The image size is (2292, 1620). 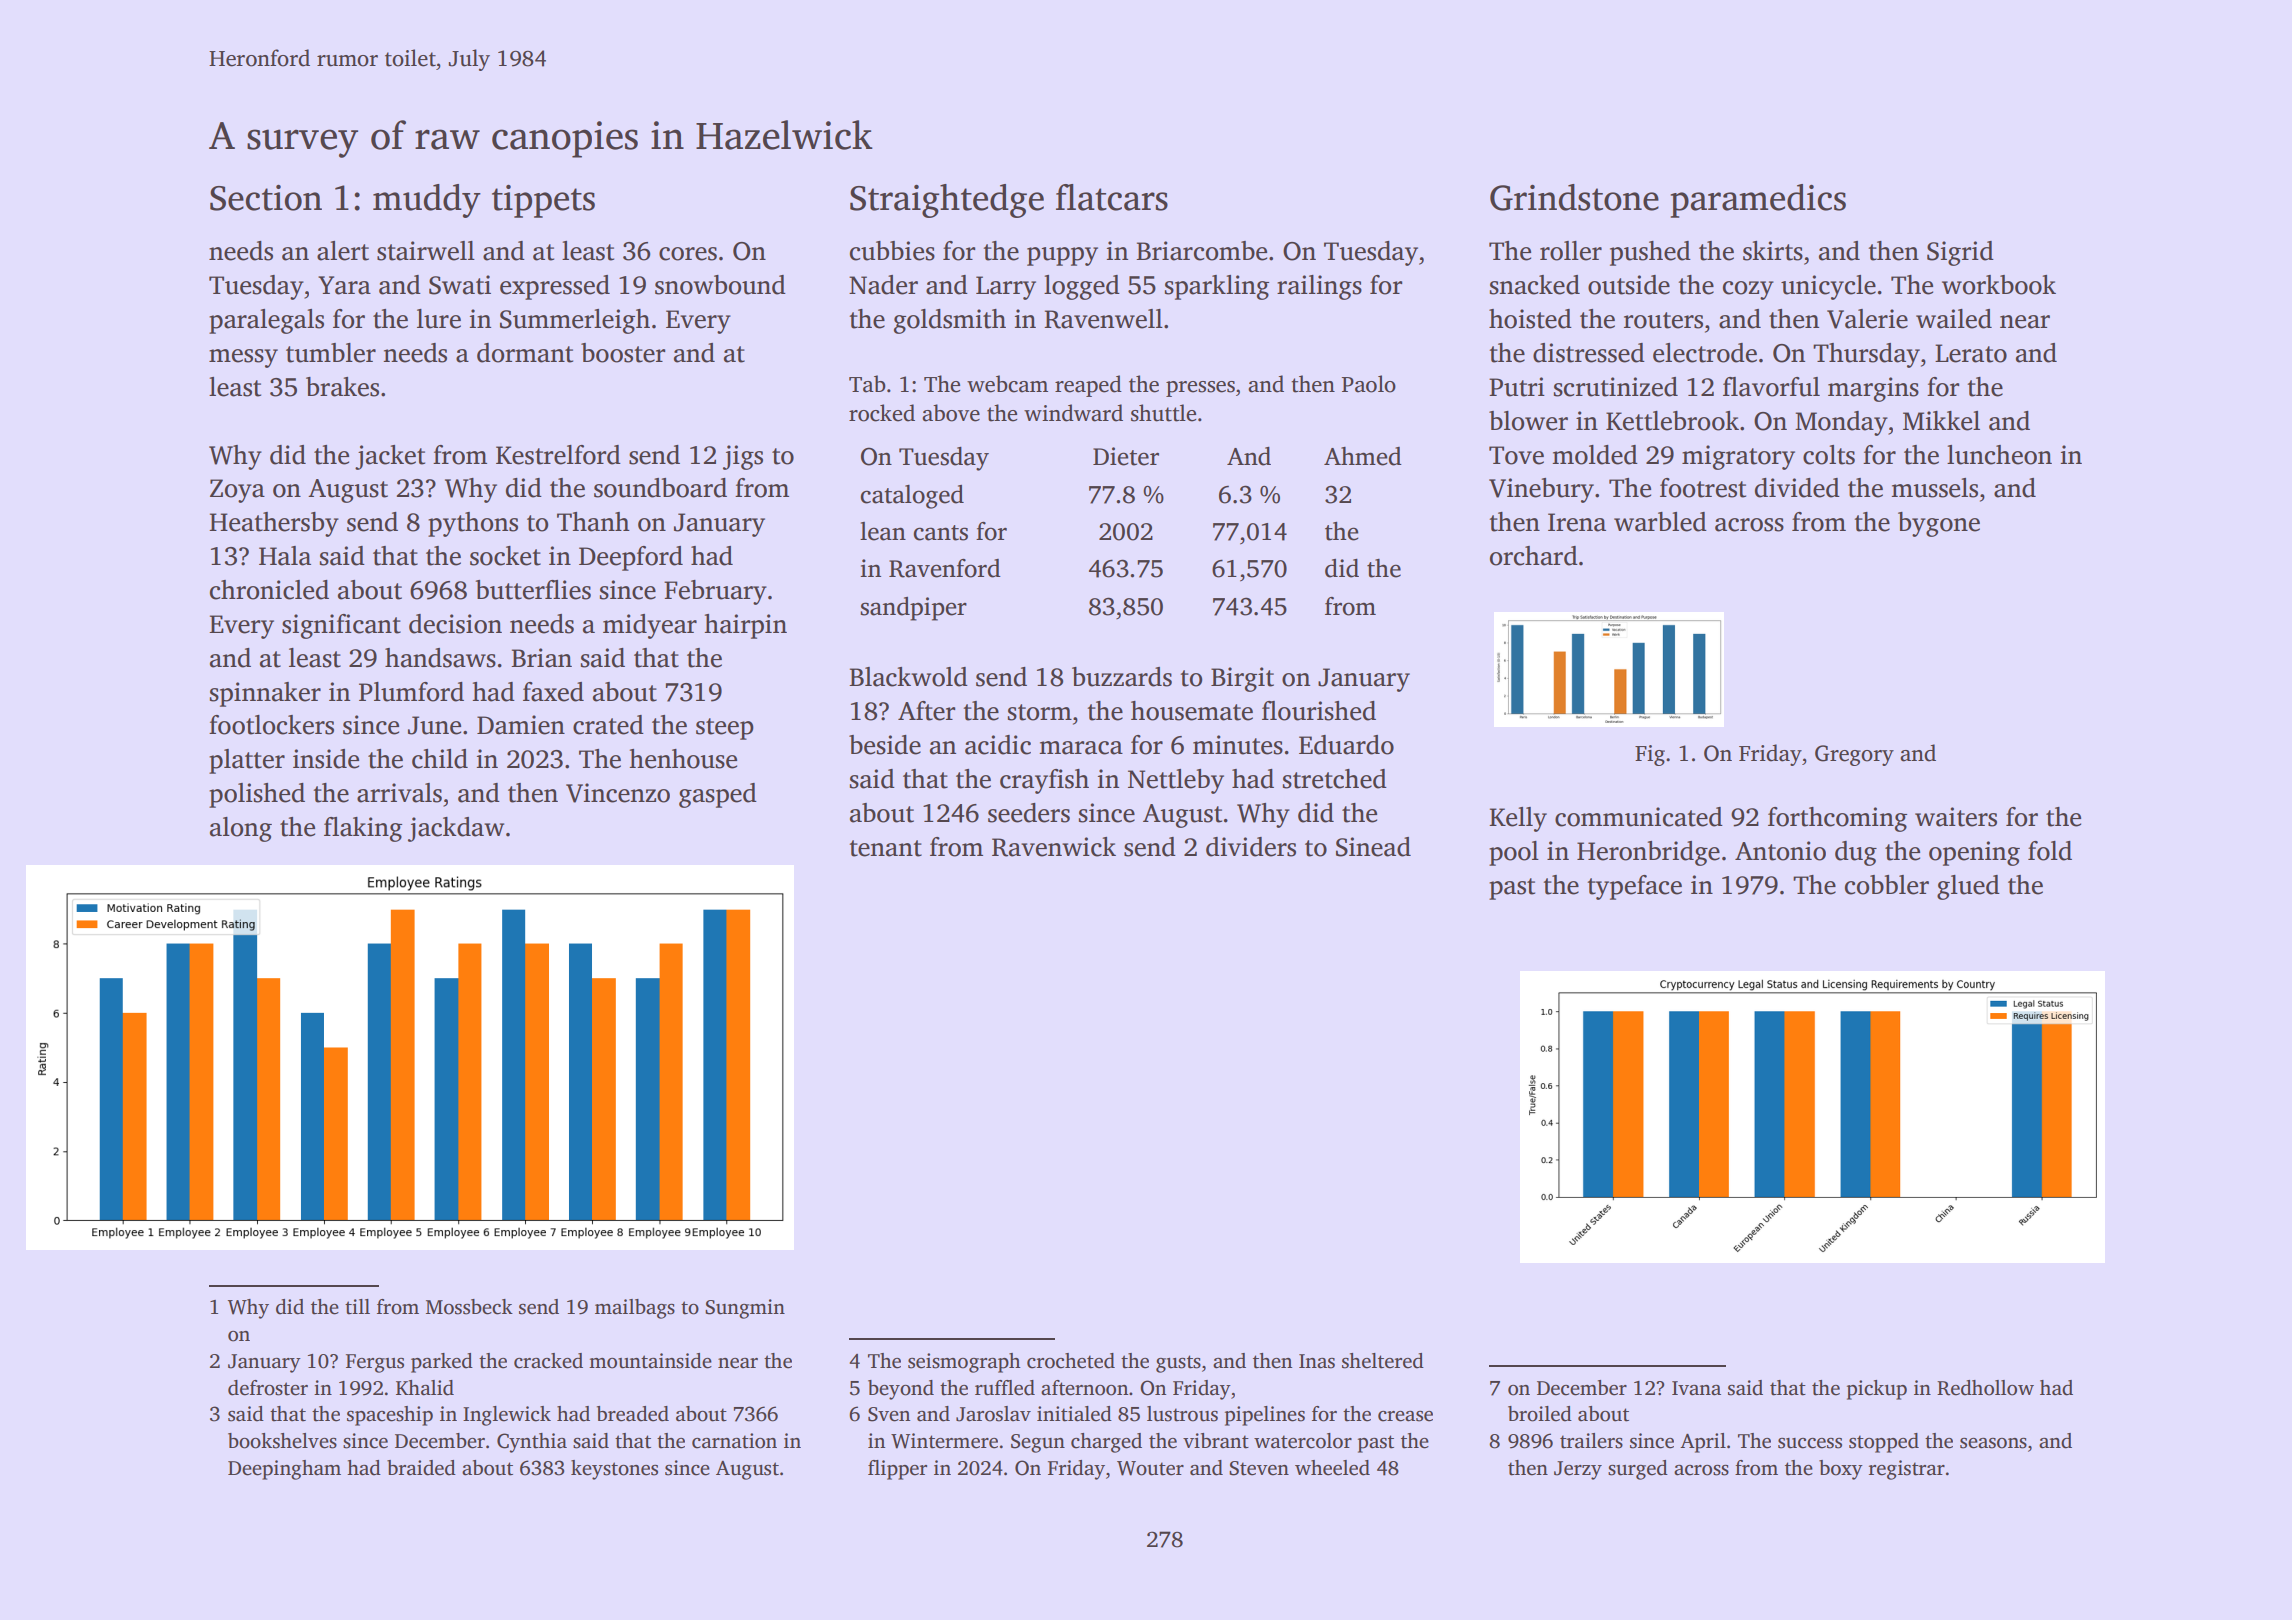 What do you see at coordinates (1534, 556) in the image?
I see `orchard` at bounding box center [1534, 556].
